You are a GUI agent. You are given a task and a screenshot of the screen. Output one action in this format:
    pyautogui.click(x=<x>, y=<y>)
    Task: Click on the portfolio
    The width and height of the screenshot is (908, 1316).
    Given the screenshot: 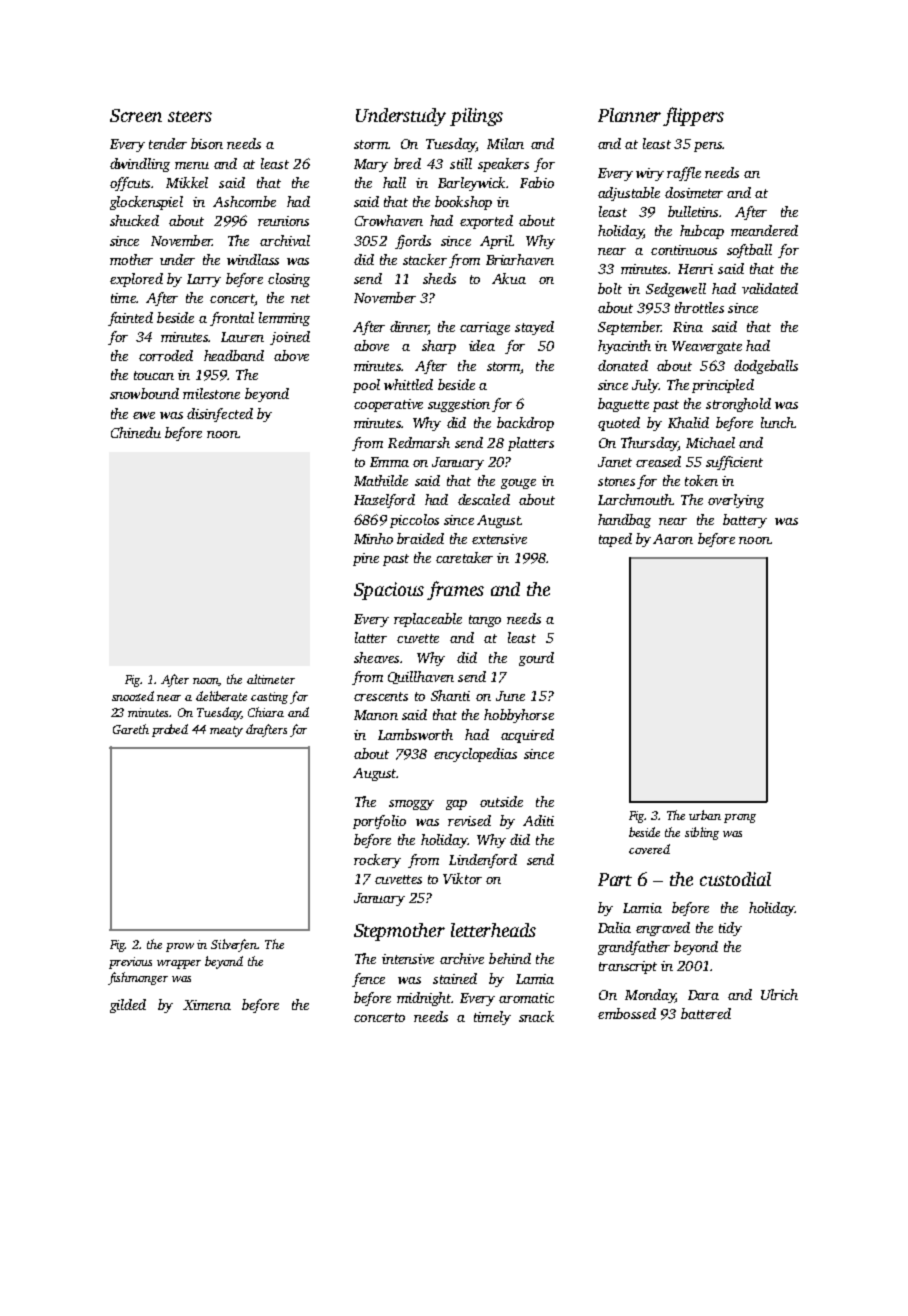 What is the action you would take?
    pyautogui.click(x=379, y=822)
